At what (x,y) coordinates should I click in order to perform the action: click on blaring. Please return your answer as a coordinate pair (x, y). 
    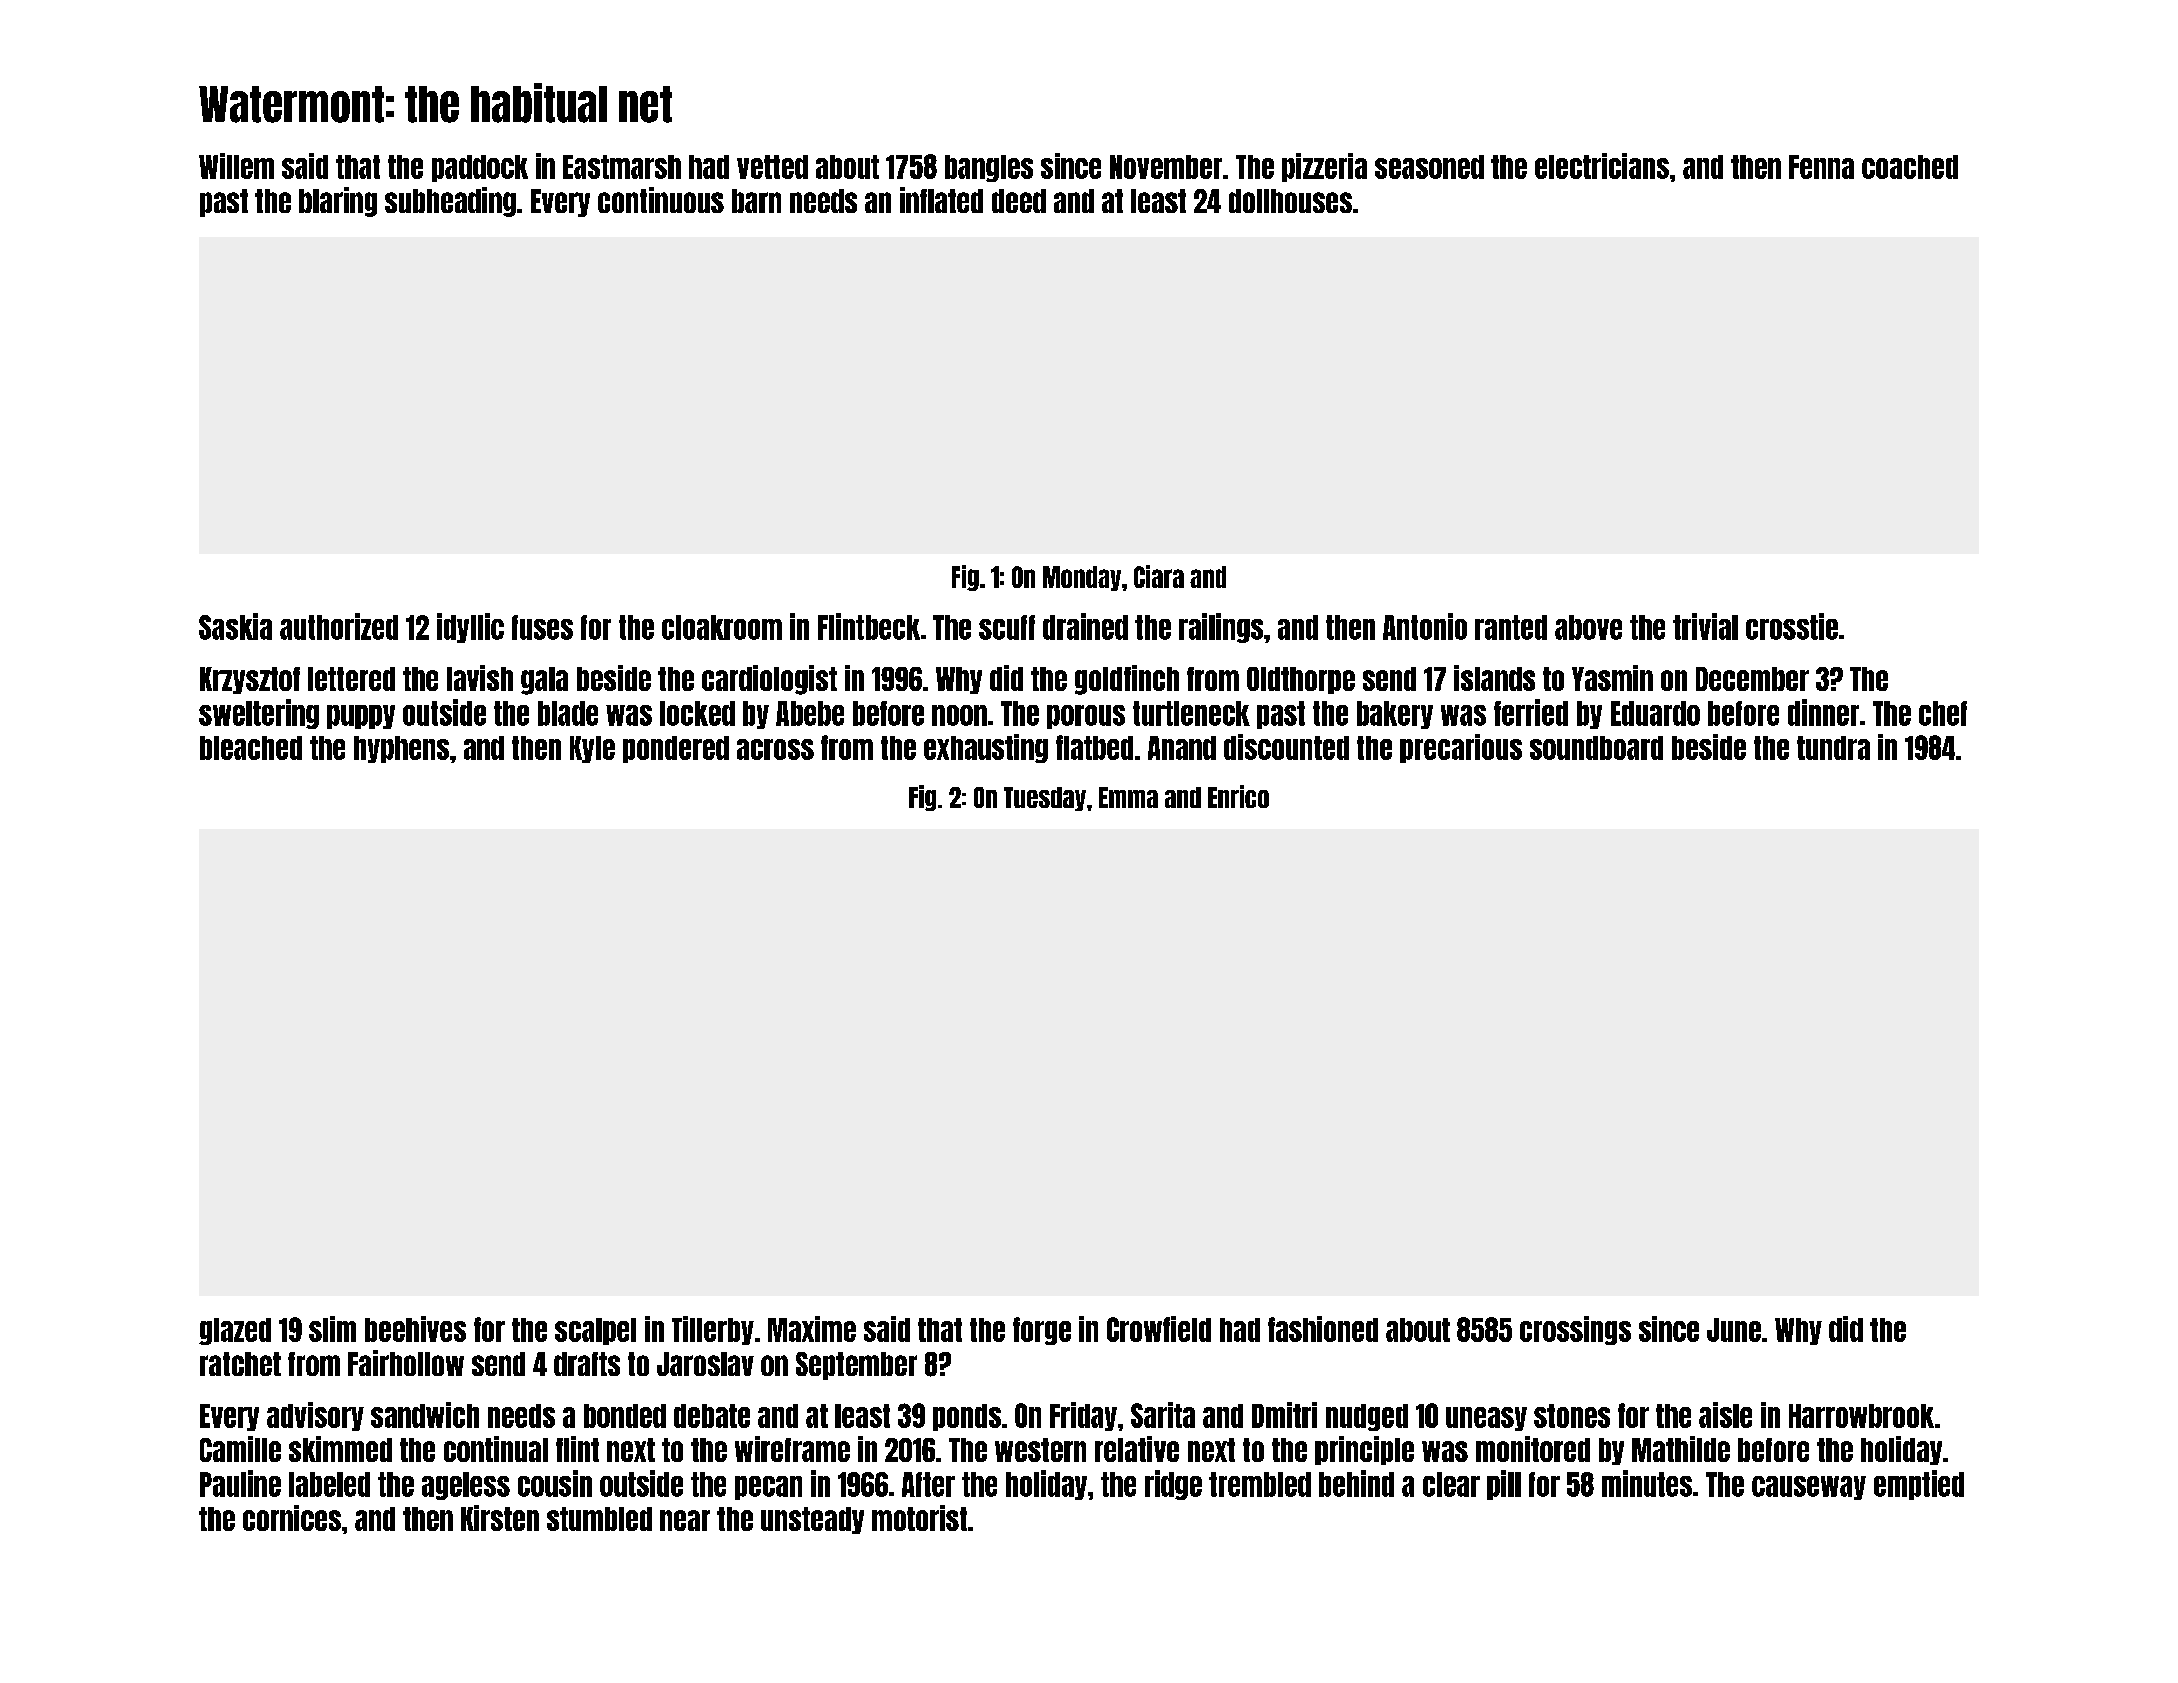
    Looking at the image, I should click on (338, 202).
